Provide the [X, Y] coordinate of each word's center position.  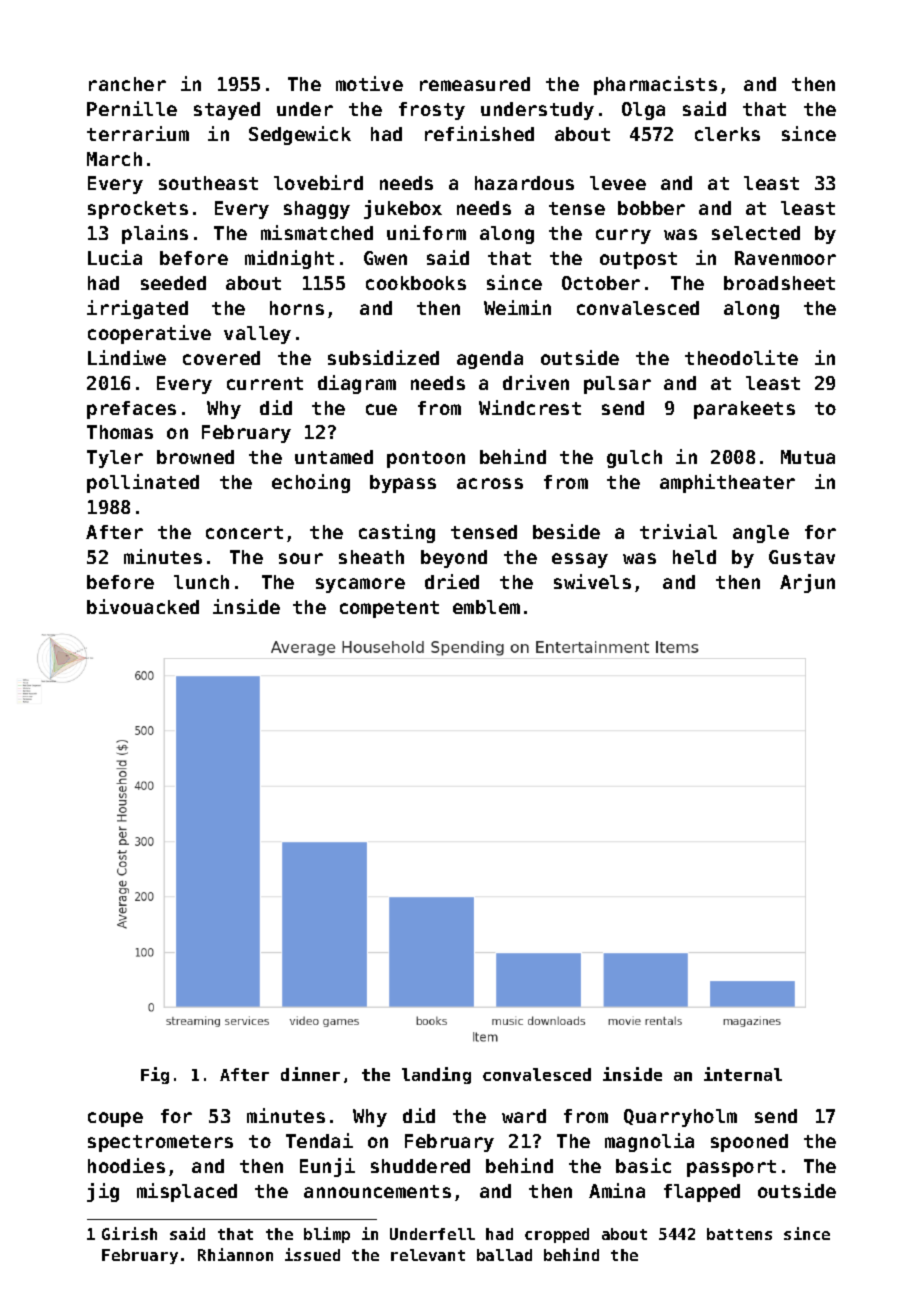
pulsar [617, 385]
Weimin [517, 307]
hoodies [126, 1165]
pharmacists [655, 85]
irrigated [137, 309]
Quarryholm [680, 1118]
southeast [208, 183]
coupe [115, 1119]
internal [743, 1074]
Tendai [319, 1140]
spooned [749, 1143]
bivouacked [143, 606]
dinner [310, 1074]
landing [436, 1075]
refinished [479, 133]
